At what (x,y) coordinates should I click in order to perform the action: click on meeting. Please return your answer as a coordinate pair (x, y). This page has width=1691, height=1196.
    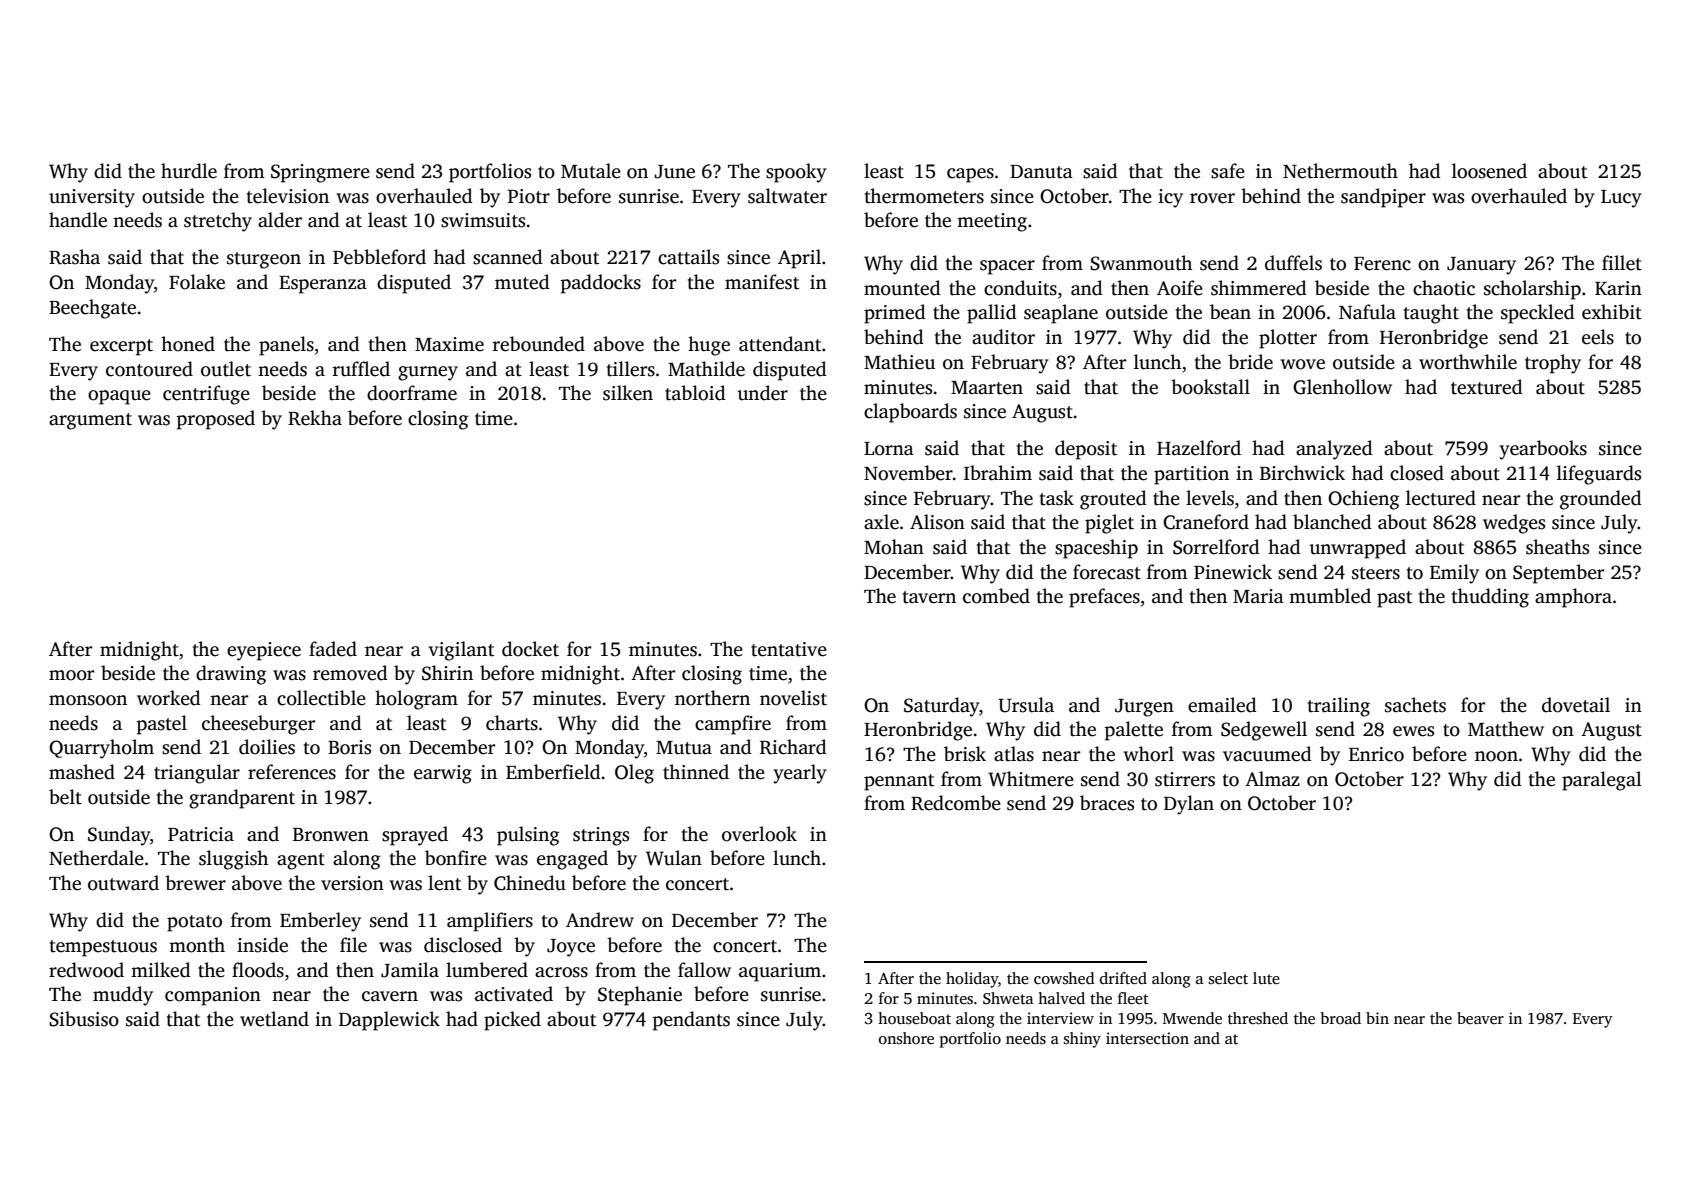
    Looking at the image, I should click on (992, 222).
